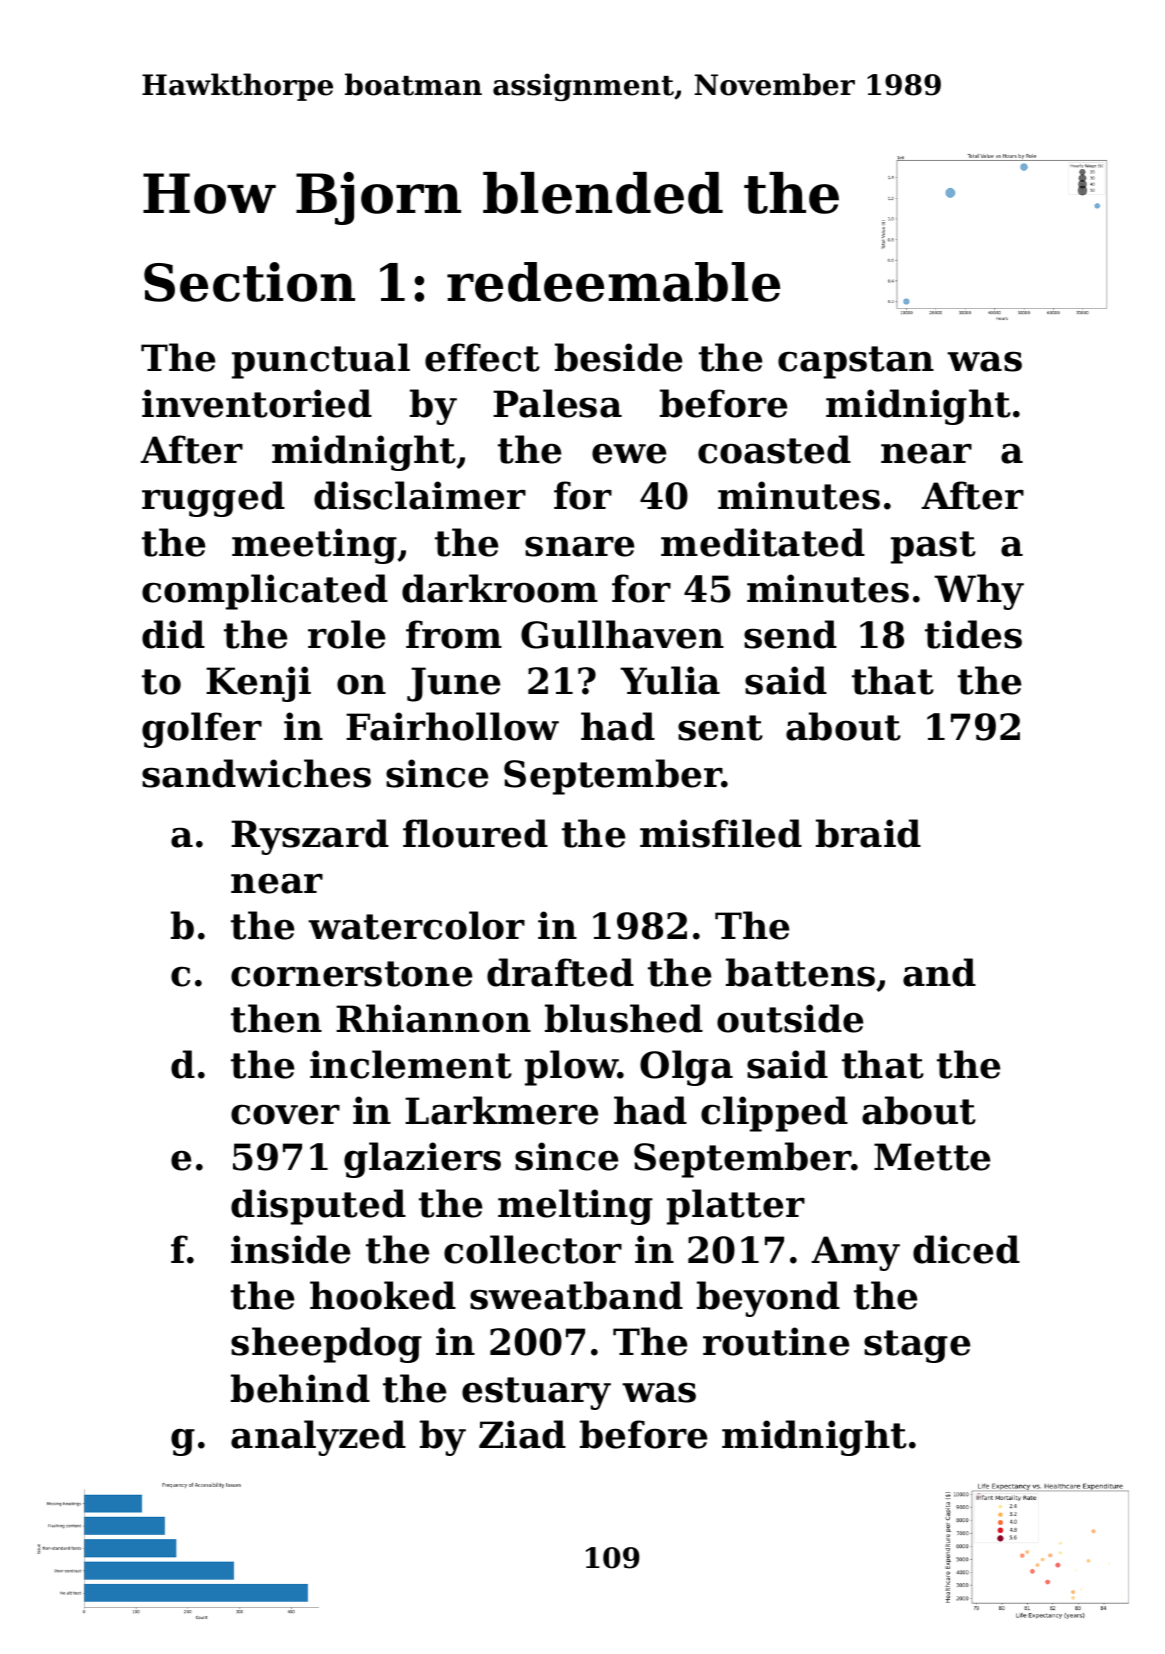 The width and height of the page is (1165, 1654). Describe the element at coordinates (613, 282) in the page. I see `redeemable` at that location.
